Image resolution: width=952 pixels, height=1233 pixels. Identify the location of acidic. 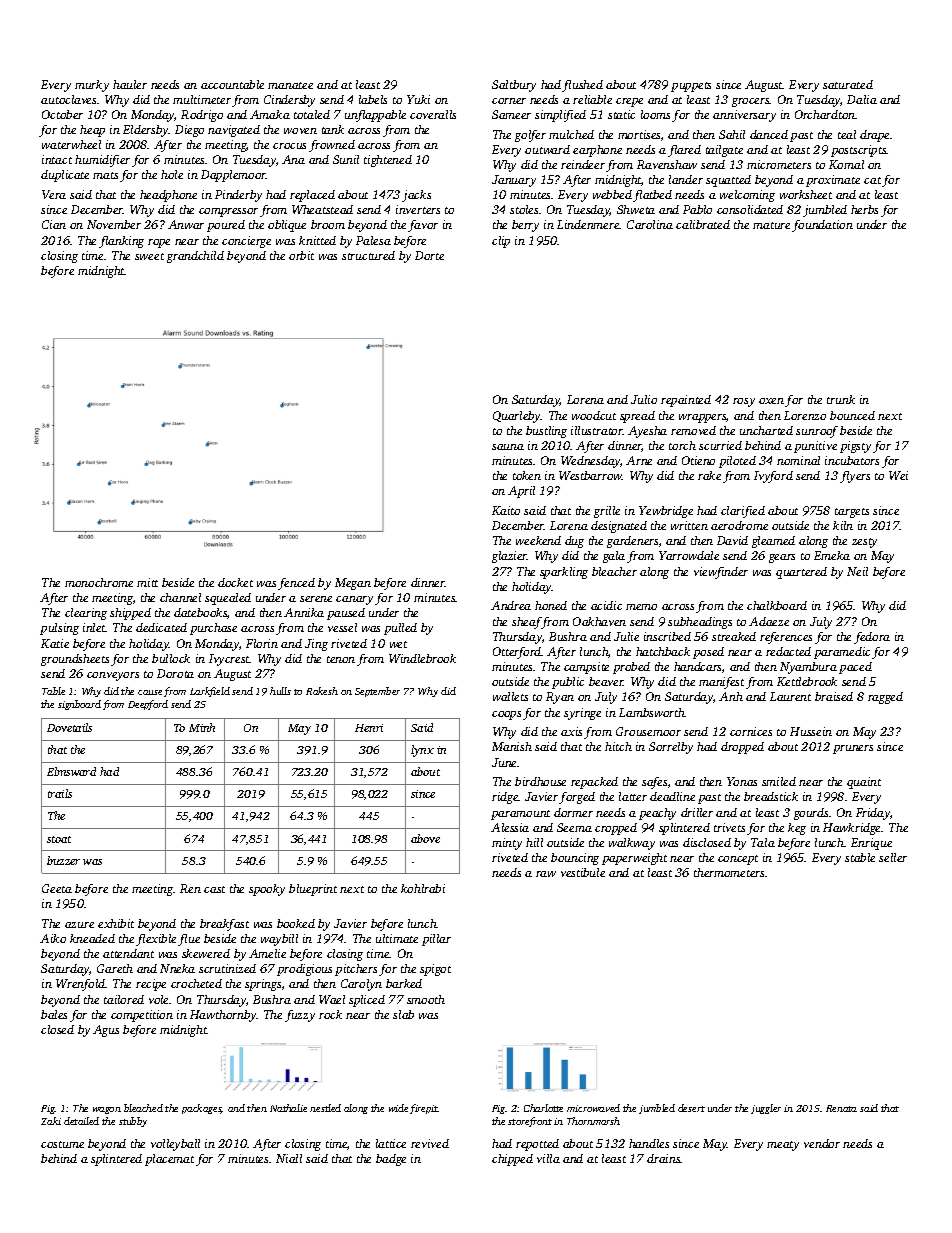
(606, 605).
